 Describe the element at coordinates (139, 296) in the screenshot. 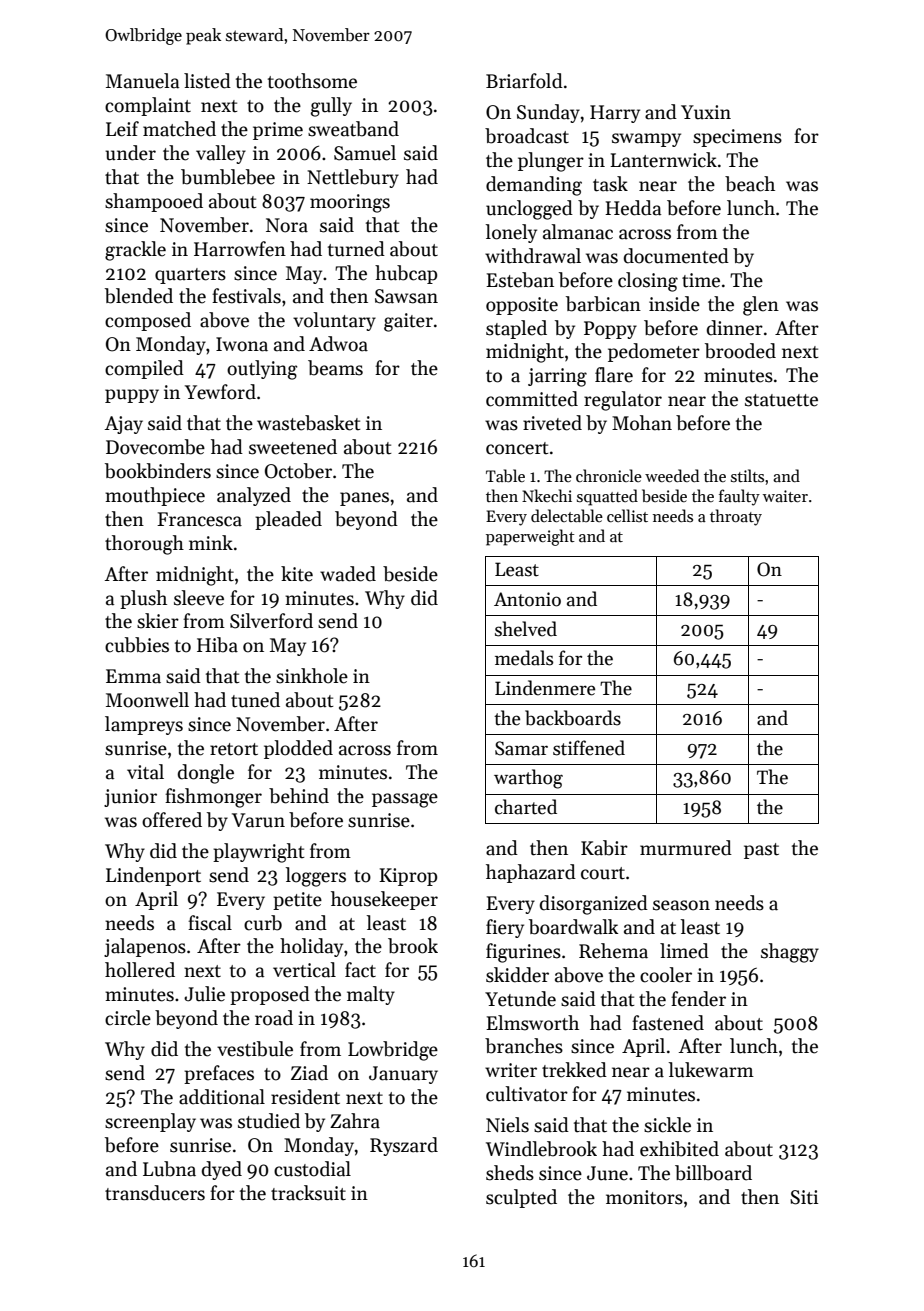

I see `blended` at that location.
